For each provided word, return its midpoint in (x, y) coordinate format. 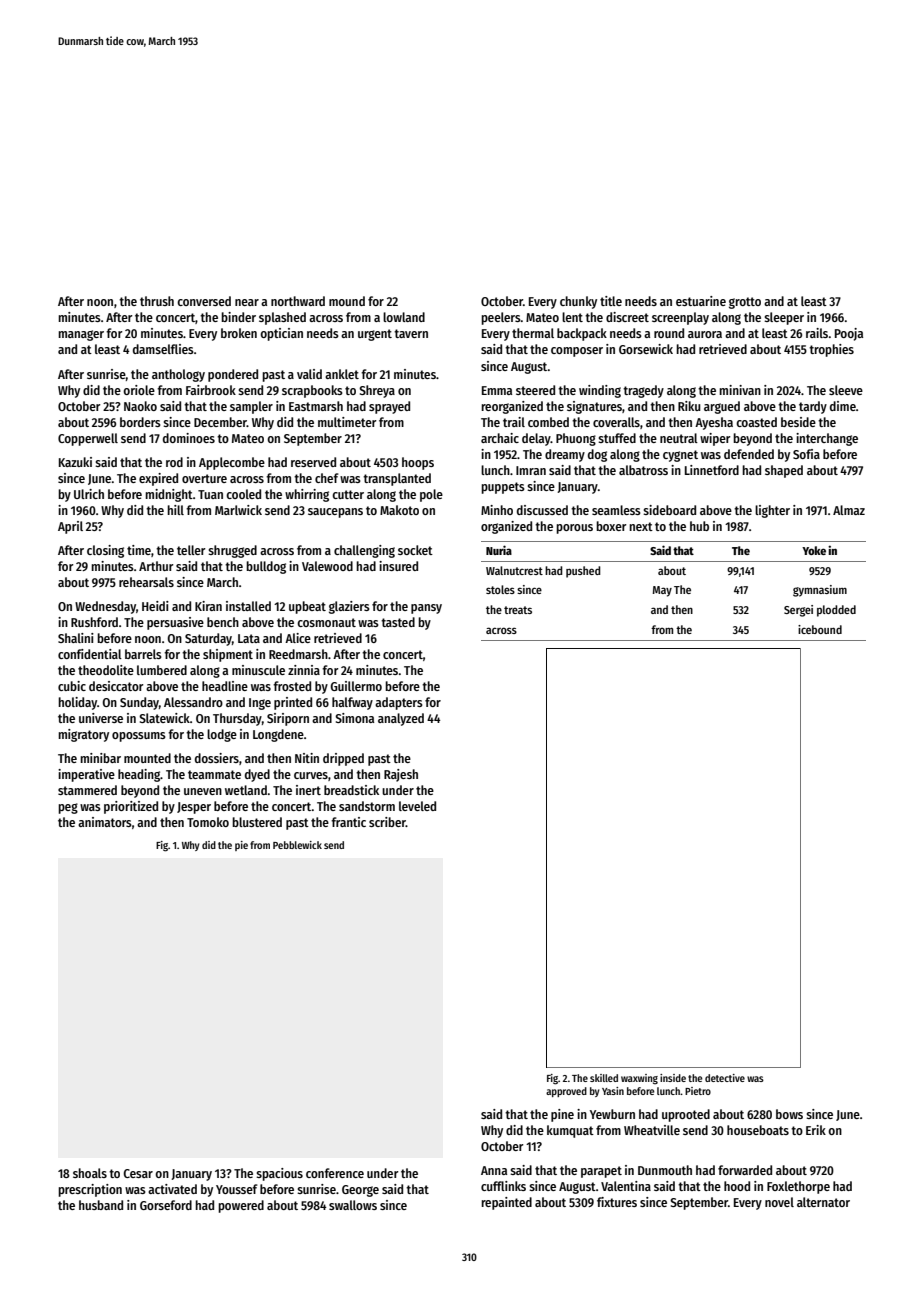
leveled (417, 806)
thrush (157, 301)
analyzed (401, 719)
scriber (387, 822)
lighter (772, 511)
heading (139, 775)
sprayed (389, 407)
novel (779, 1202)
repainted (506, 1203)
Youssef (237, 1189)
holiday (77, 703)
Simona (354, 718)
